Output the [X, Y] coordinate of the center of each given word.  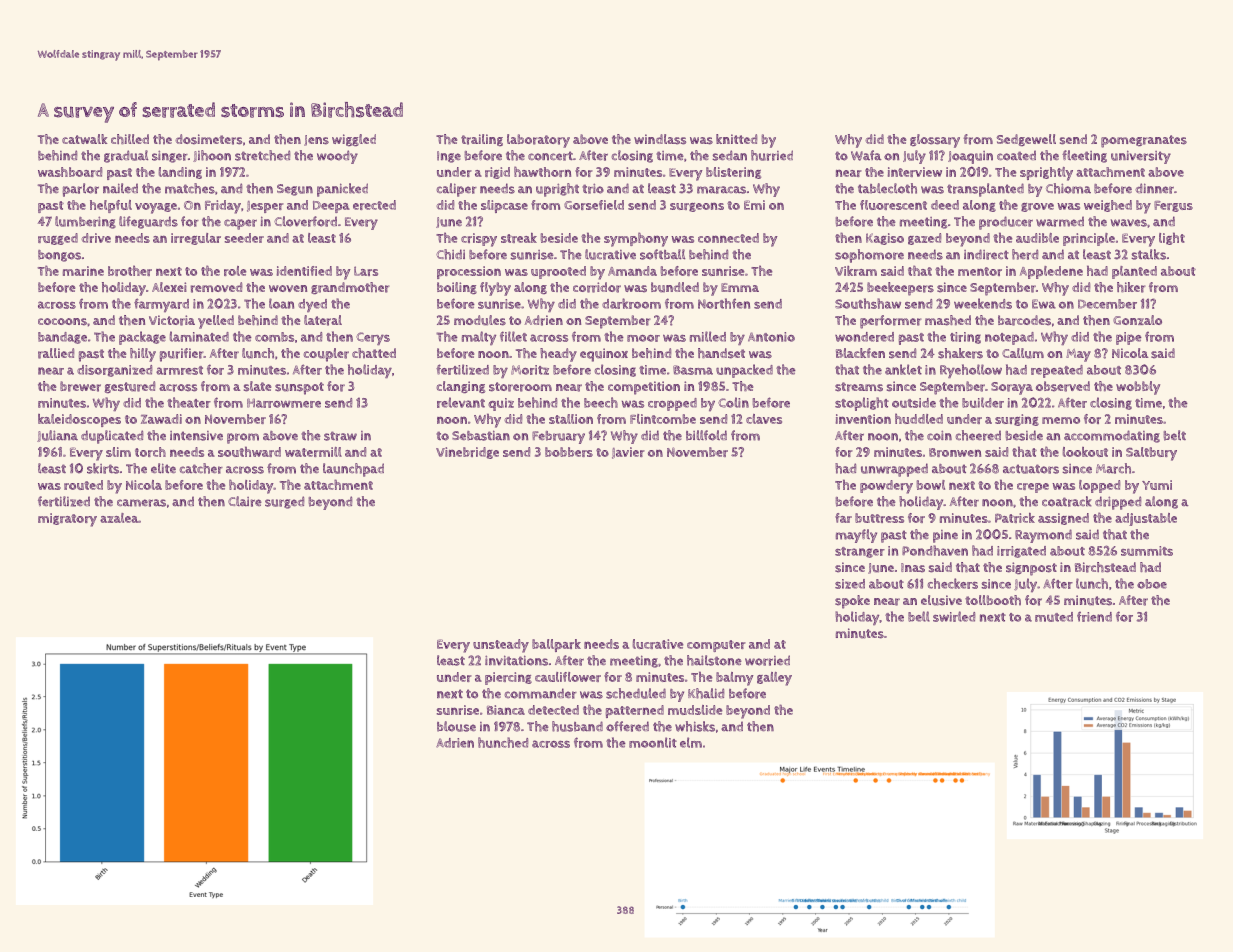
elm [691, 742]
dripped [1118, 503]
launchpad [353, 470]
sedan [729, 155]
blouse [456, 726]
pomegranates [1144, 141]
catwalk [84, 139]
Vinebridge [467, 453]
